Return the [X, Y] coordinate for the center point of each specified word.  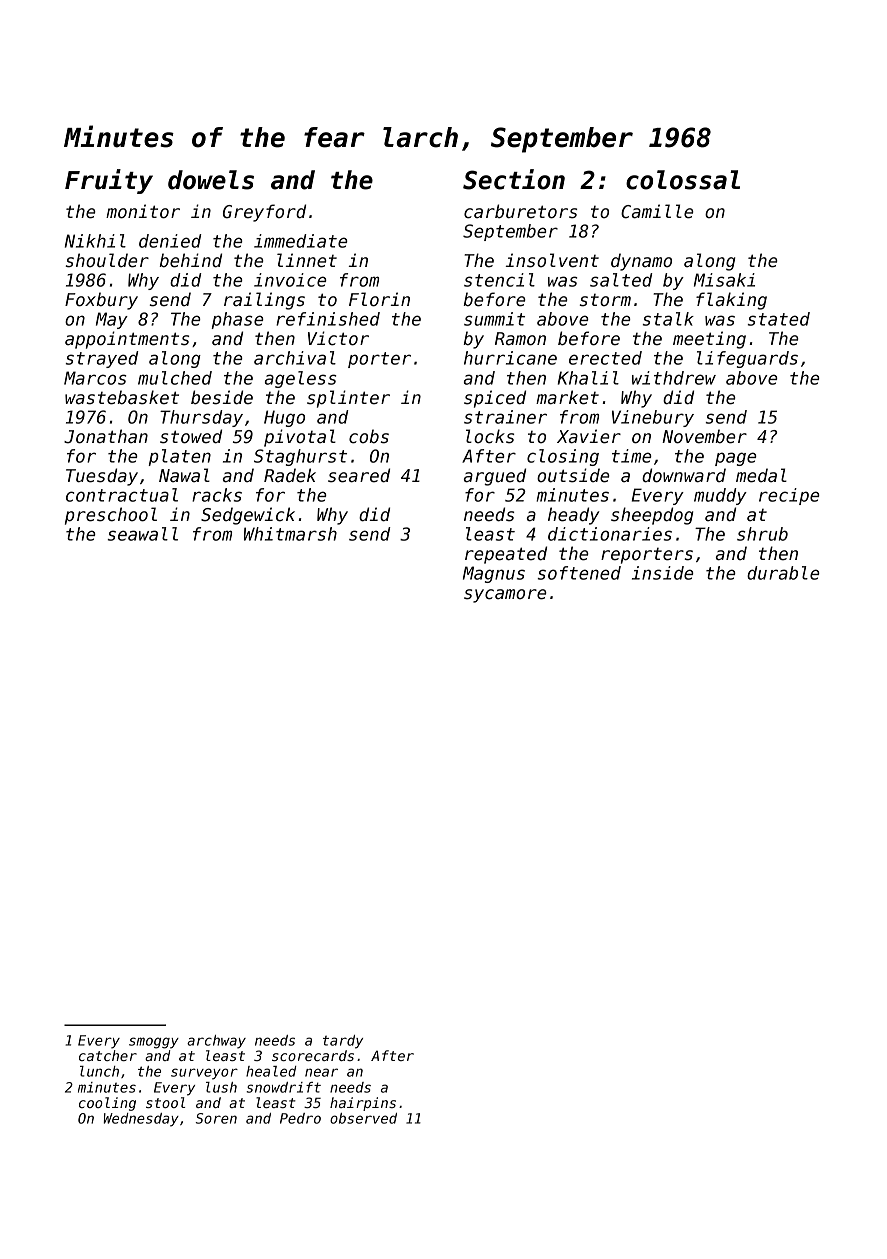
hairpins [363, 1104]
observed [363, 1118]
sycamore [505, 596]
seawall [143, 534]
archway [216, 1042]
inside [663, 573]
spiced [495, 399]
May [112, 320]
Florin [379, 299]
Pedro [300, 1118]
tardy [343, 1042]
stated [779, 319]
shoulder [107, 260]
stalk [668, 319]
